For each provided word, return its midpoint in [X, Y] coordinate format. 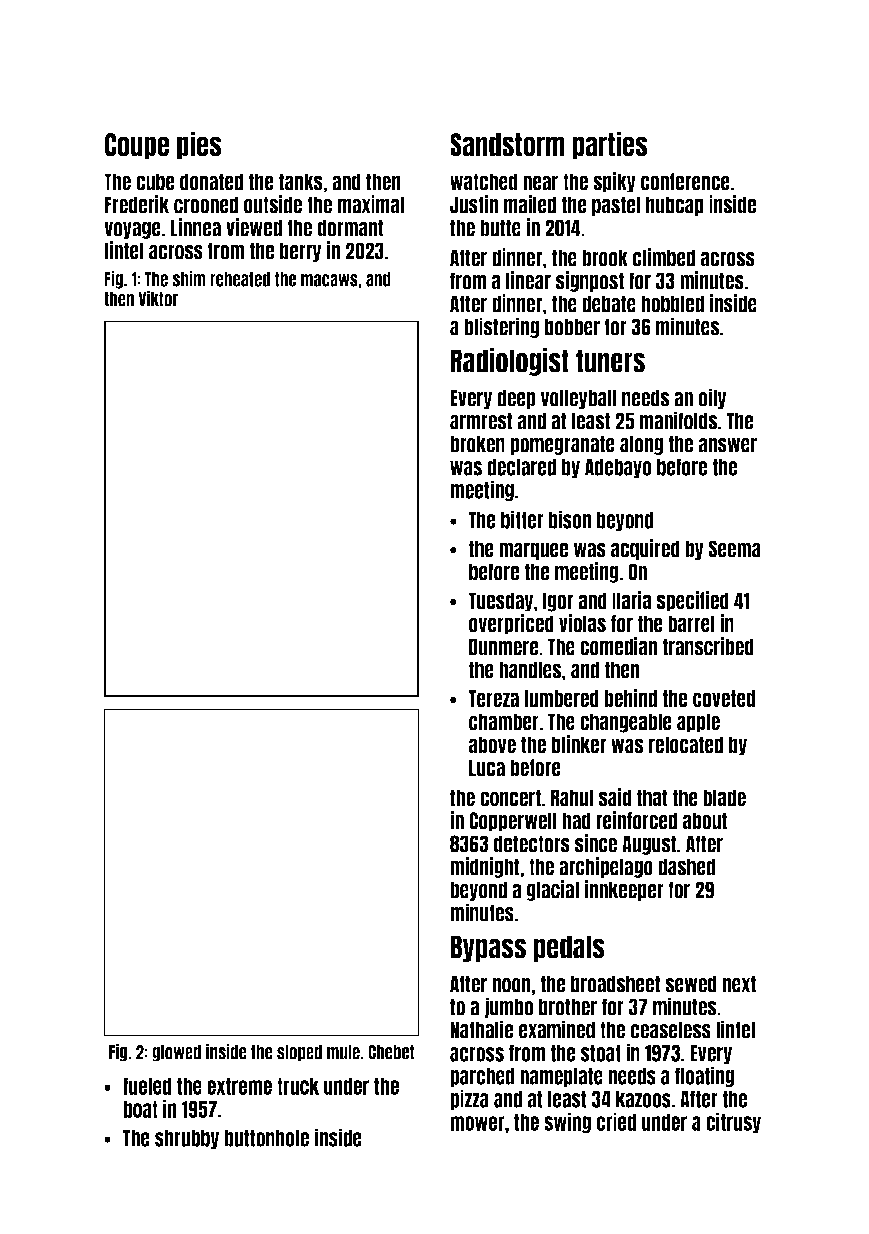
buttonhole [266, 1138]
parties [609, 145]
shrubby [187, 1139]
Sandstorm [507, 145]
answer [728, 445]
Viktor [158, 298]
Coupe [137, 146]
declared [521, 467]
